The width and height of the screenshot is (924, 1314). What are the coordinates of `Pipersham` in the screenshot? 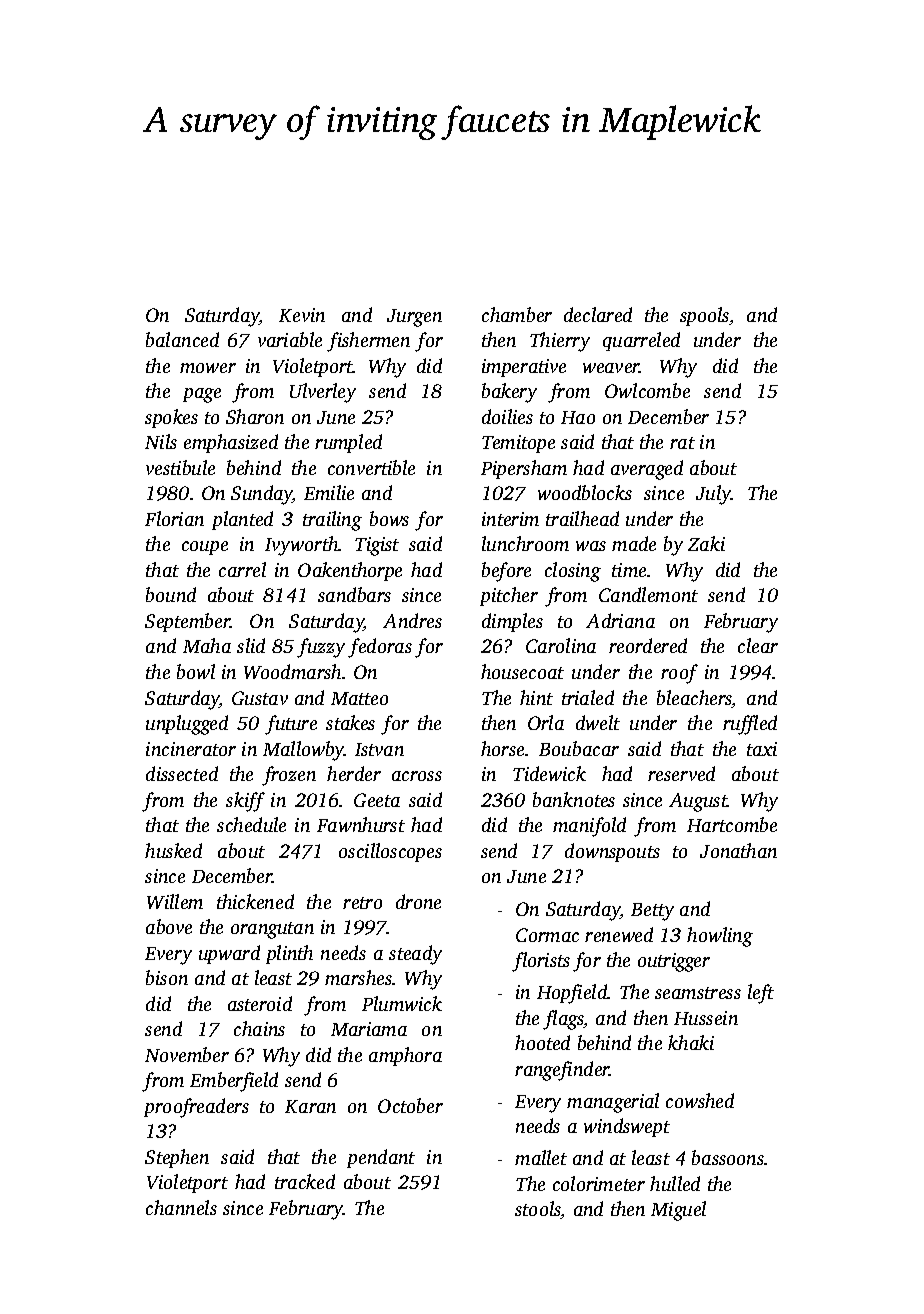 It's located at (524, 469).
